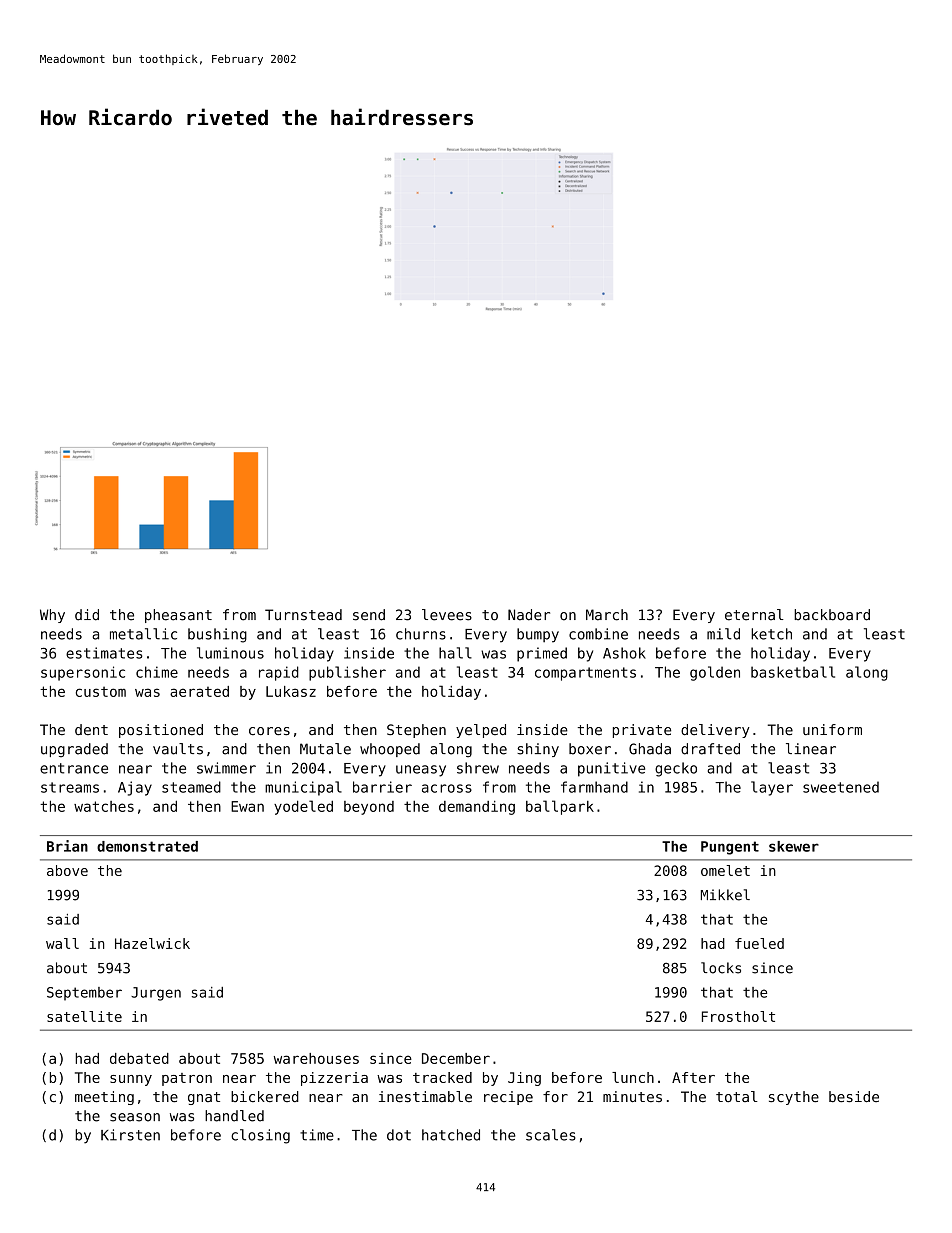  Describe the element at coordinates (104, 806) in the screenshot. I see `watches` at that location.
